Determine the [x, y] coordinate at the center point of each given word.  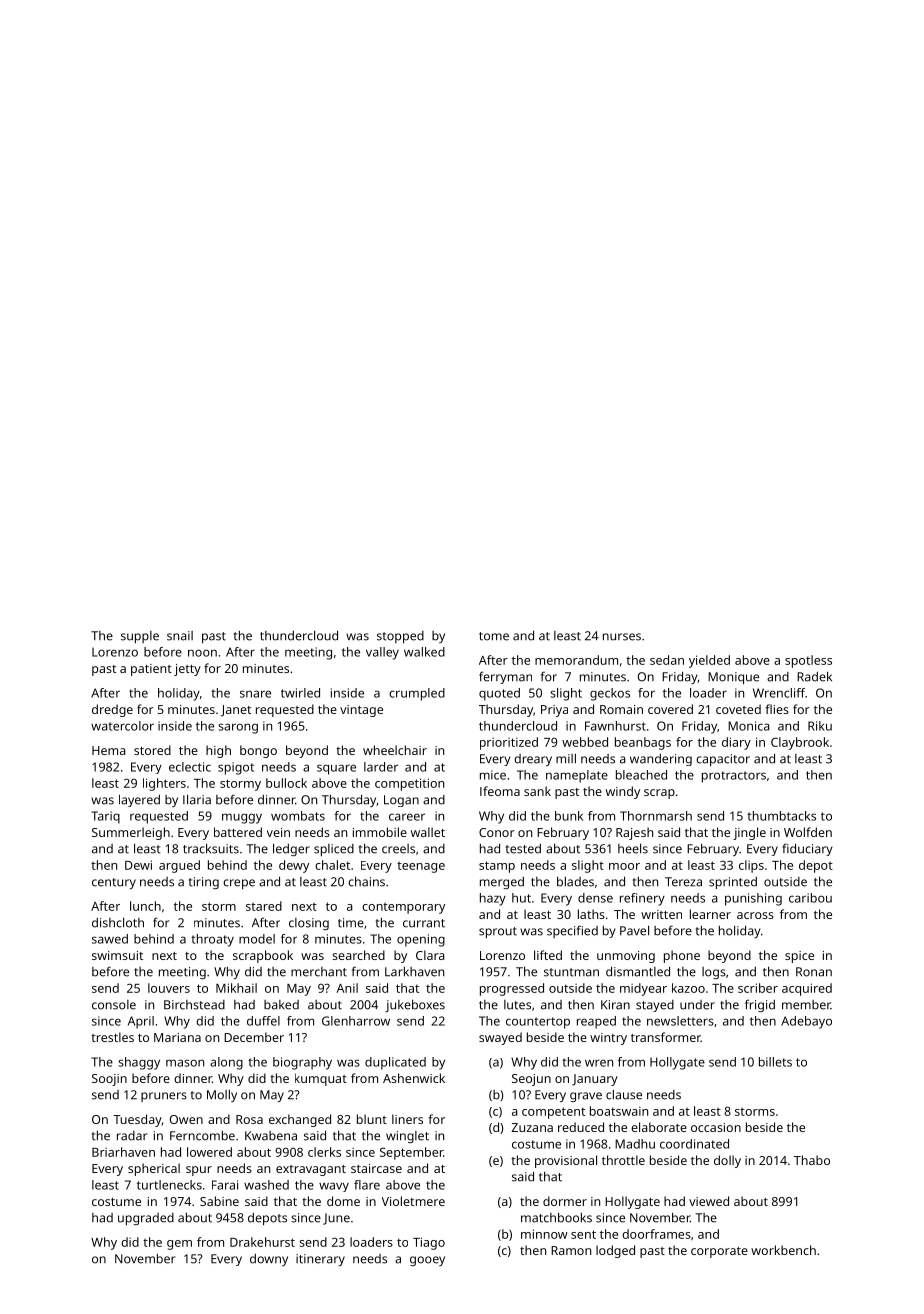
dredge [112, 710]
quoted [499, 694]
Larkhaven [414, 972]
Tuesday [137, 1120]
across [755, 915]
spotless [808, 661]
